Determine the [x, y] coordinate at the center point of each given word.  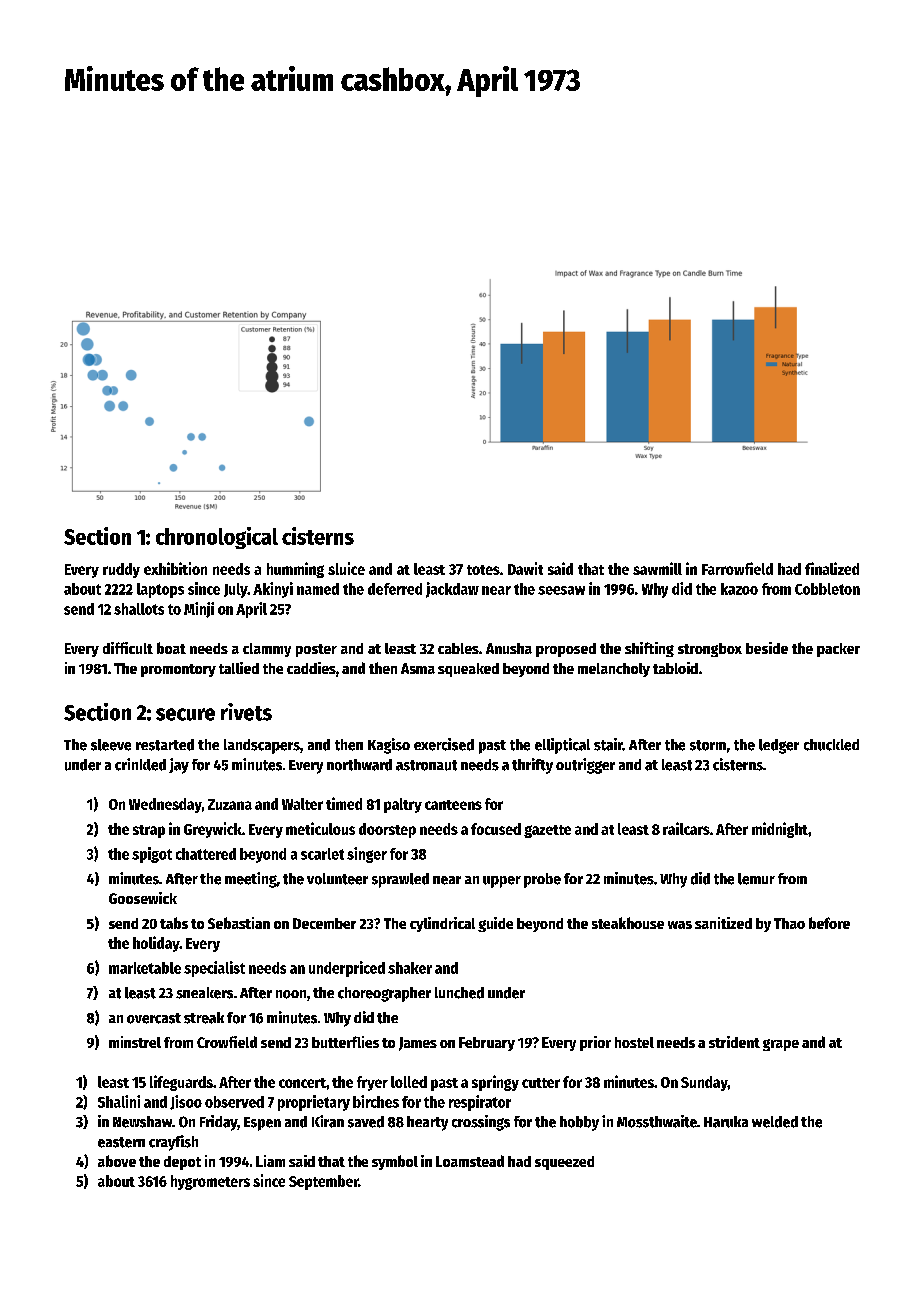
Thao [789, 923]
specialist [214, 969]
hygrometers [210, 1182]
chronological [217, 538]
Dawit [525, 568]
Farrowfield [737, 568]
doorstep [387, 830]
